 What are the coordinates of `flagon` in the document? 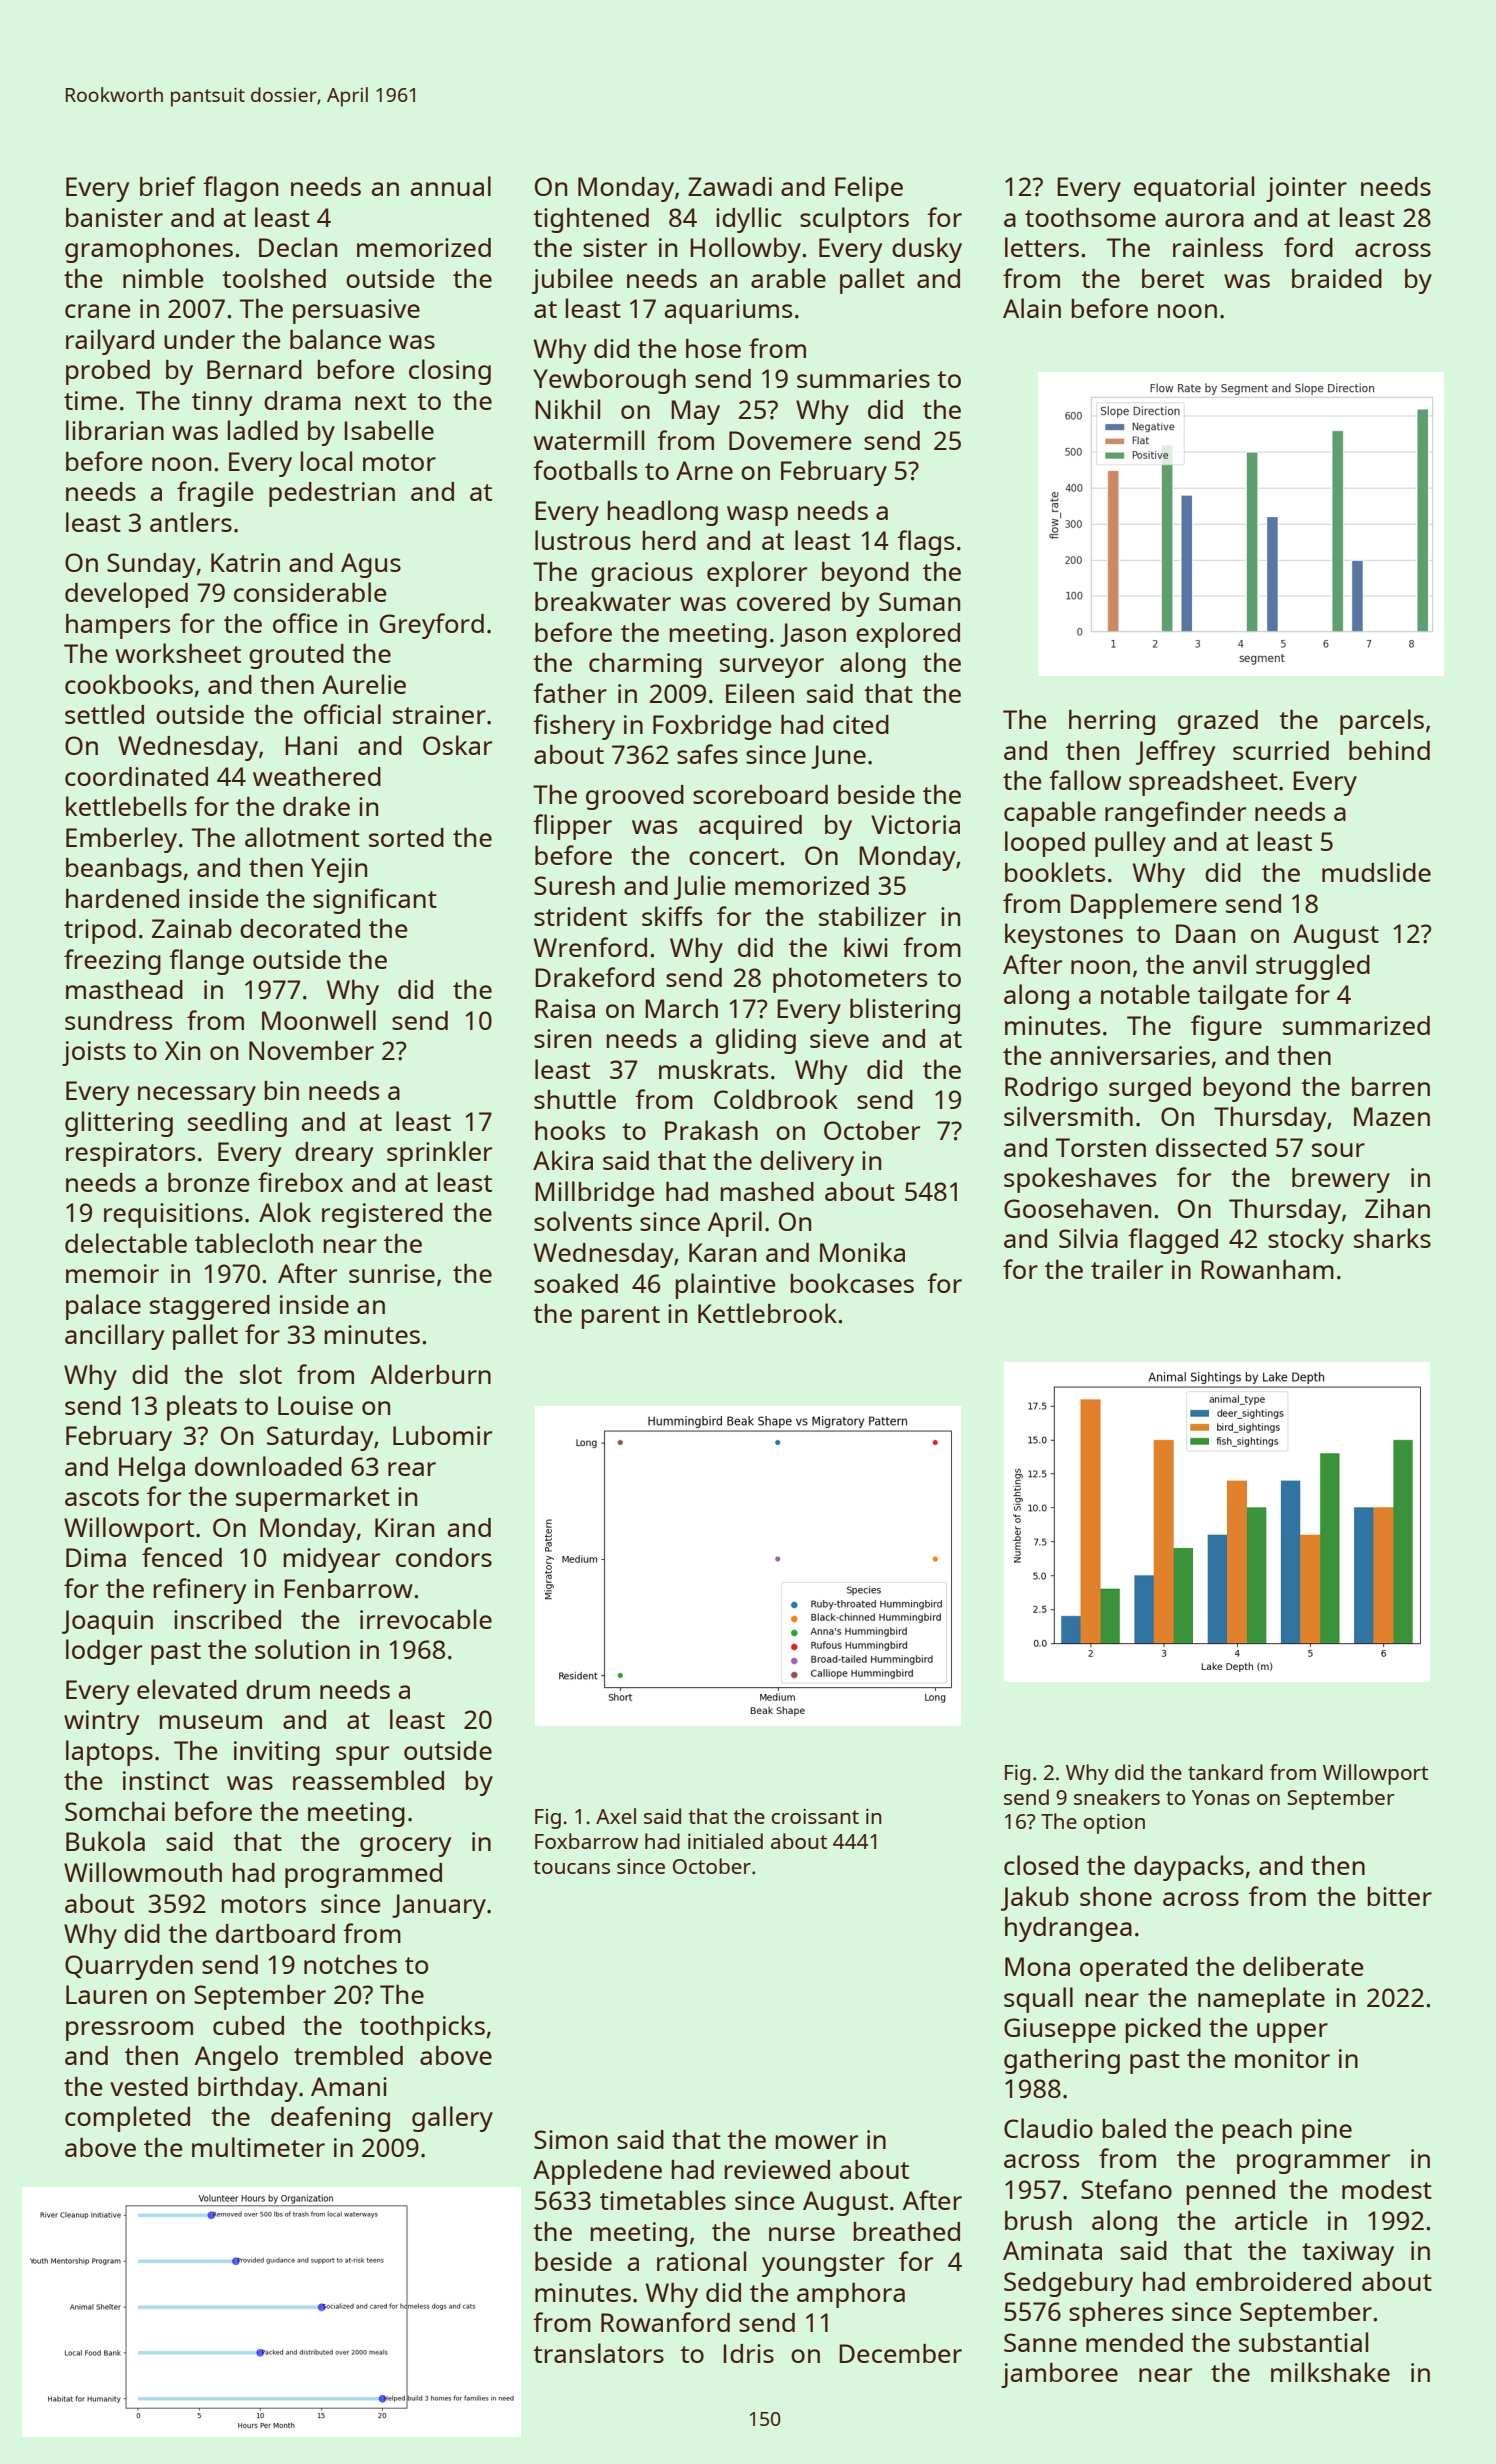 It's located at (240, 189).
